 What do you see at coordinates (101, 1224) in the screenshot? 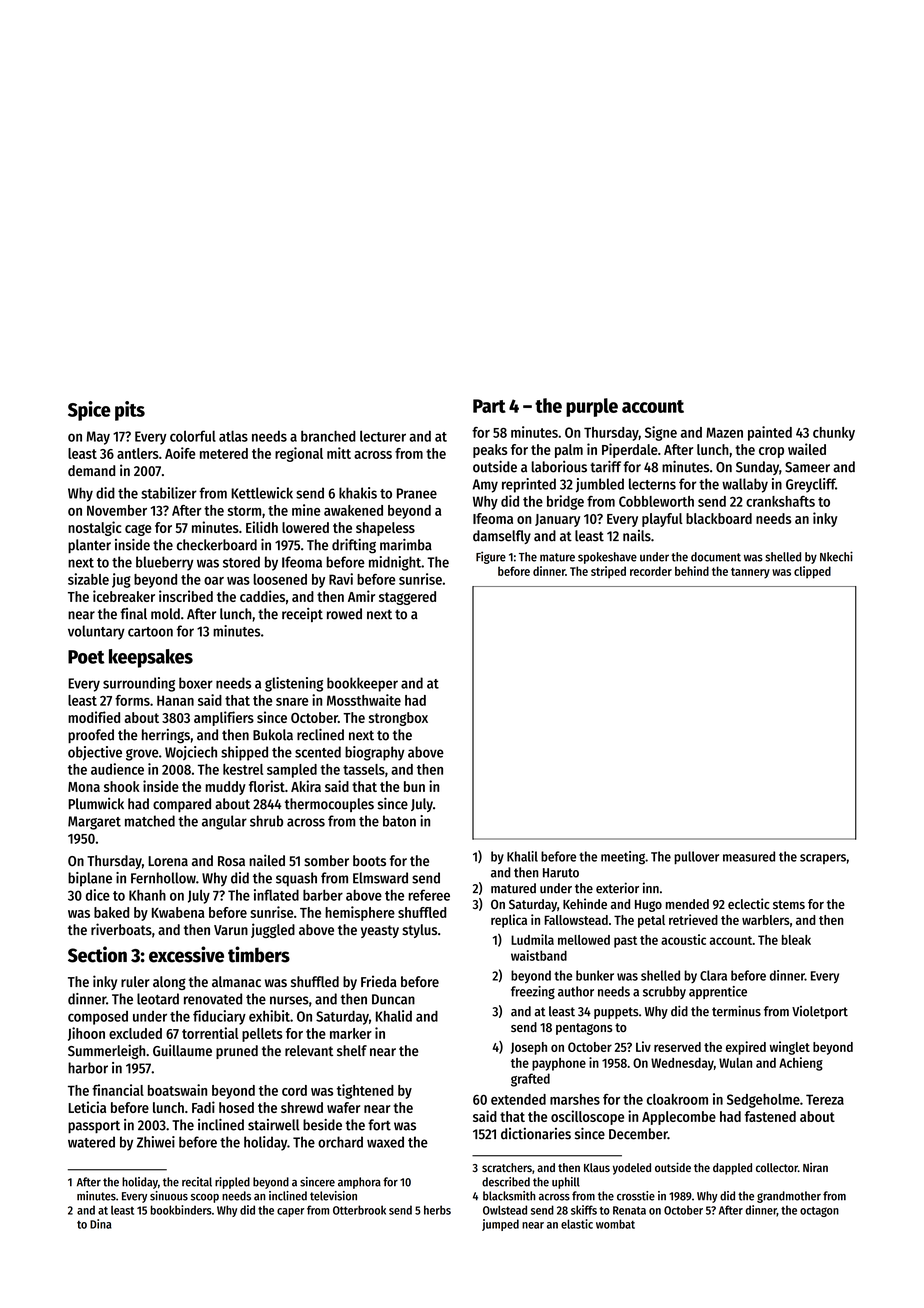
I see `Dina` at bounding box center [101, 1224].
